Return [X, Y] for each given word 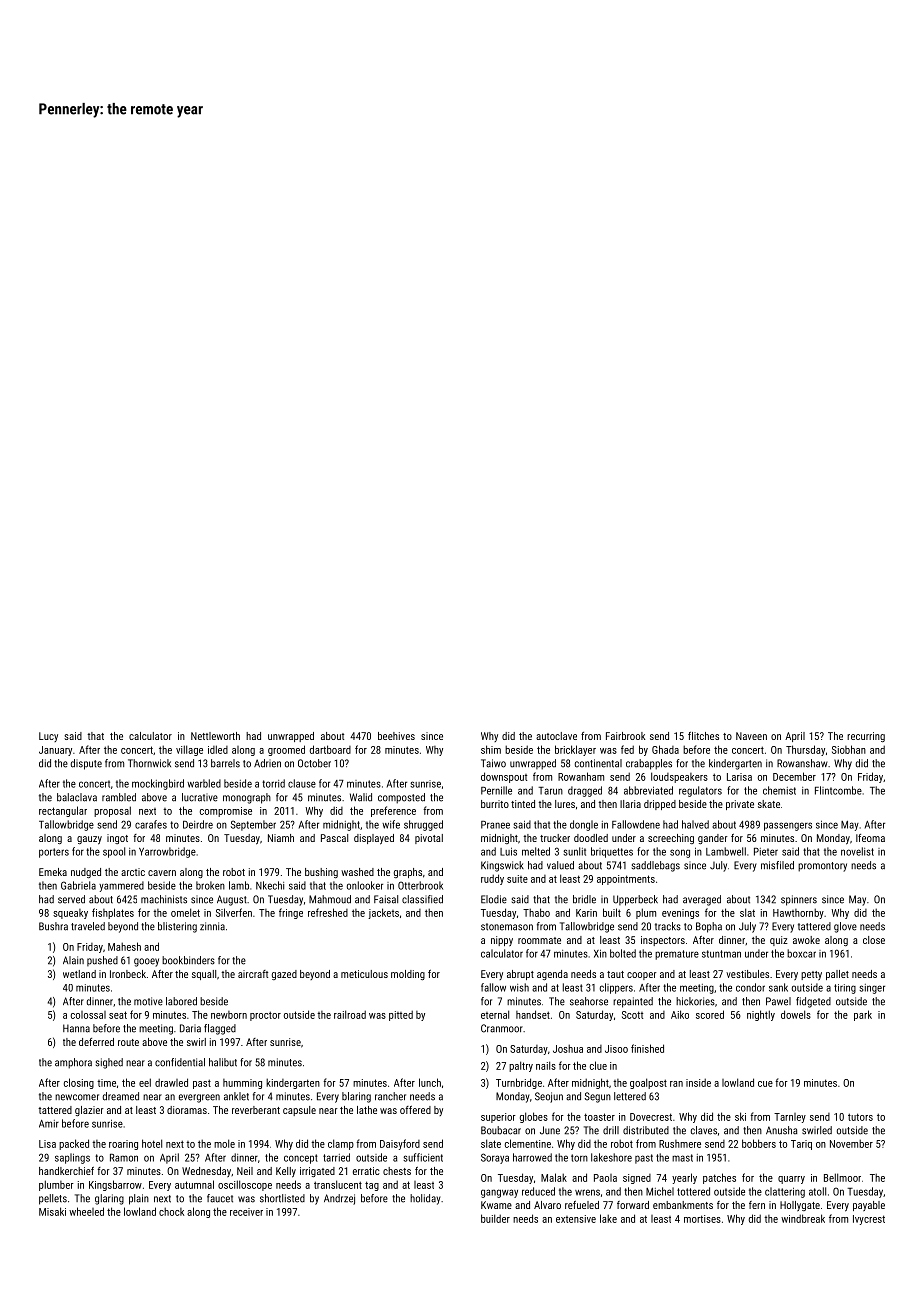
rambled [119, 797]
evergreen [199, 1098]
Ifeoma [870, 838]
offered [415, 1110]
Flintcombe [838, 790]
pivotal [429, 839]
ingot [117, 839]
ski [740, 1116]
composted [401, 798]
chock [171, 1211]
